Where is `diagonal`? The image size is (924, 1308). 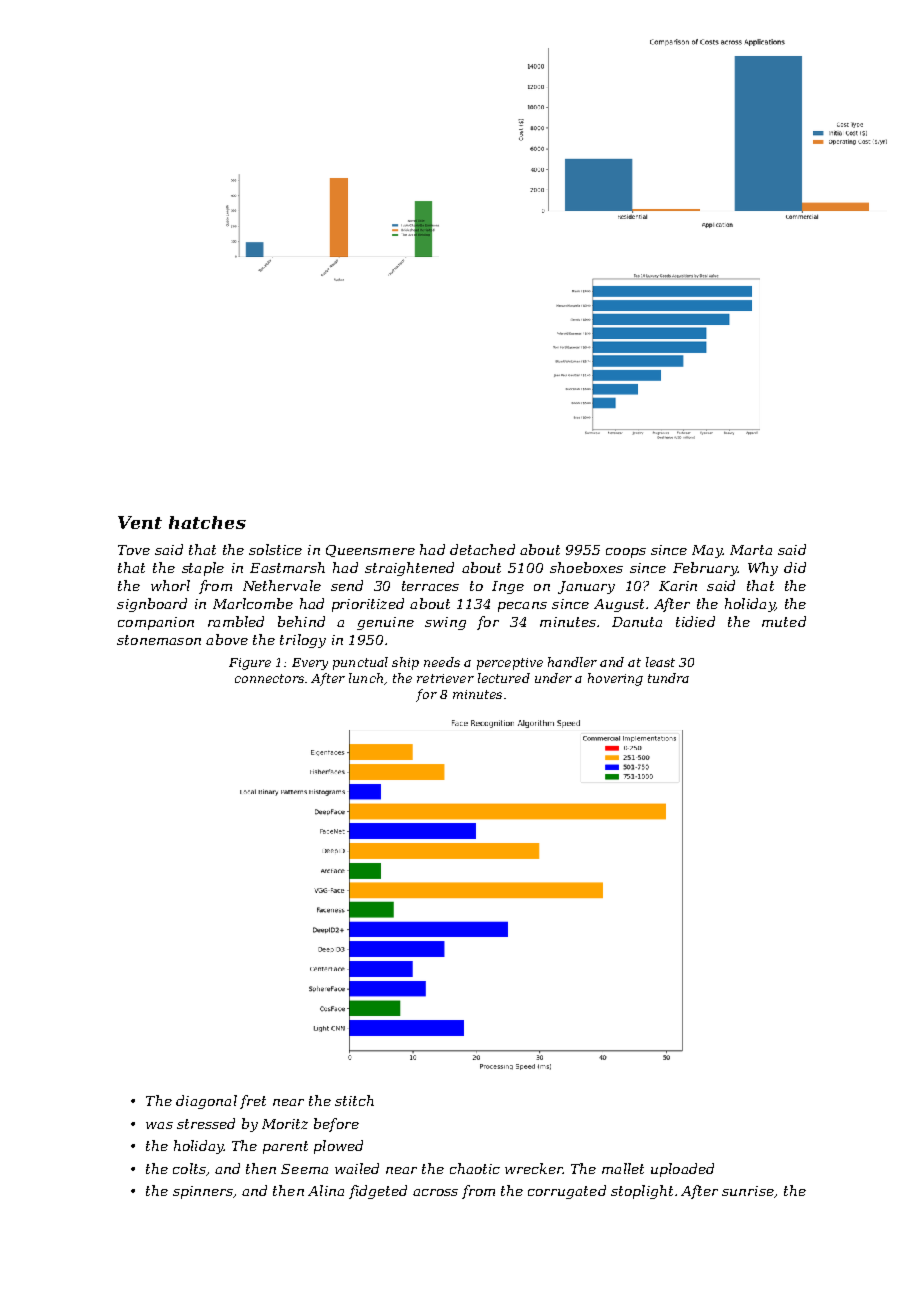
diagonal is located at coordinates (206, 1102).
